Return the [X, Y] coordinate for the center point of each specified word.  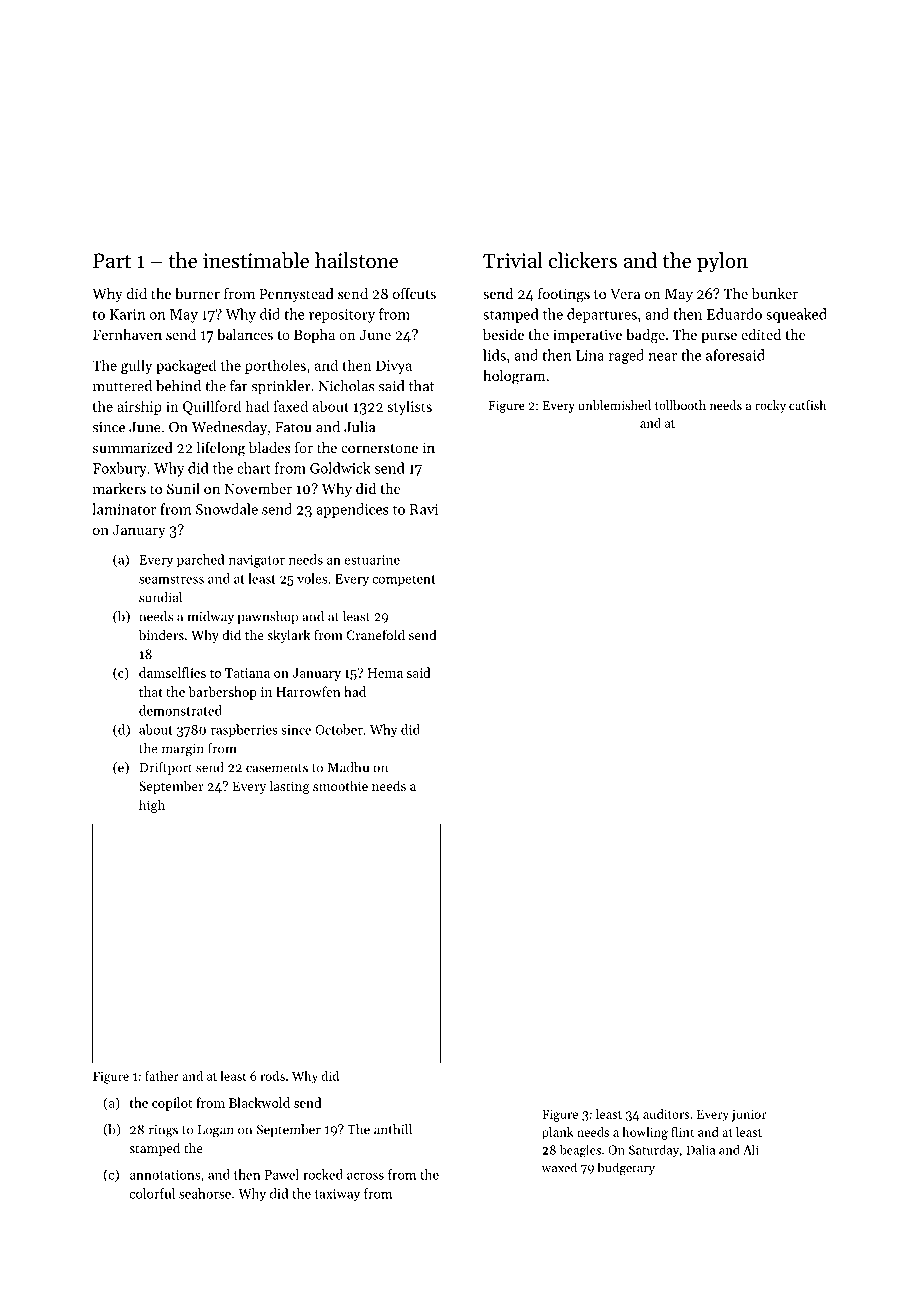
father [162, 1076]
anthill [393, 1129]
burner [197, 293]
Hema [385, 673]
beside [503, 334]
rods [272, 1076]
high [152, 806]
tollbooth [680, 405]
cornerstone [379, 448]
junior [749, 1116]
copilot [172, 1104]
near [662, 357]
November [258, 488]
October [339, 729]
